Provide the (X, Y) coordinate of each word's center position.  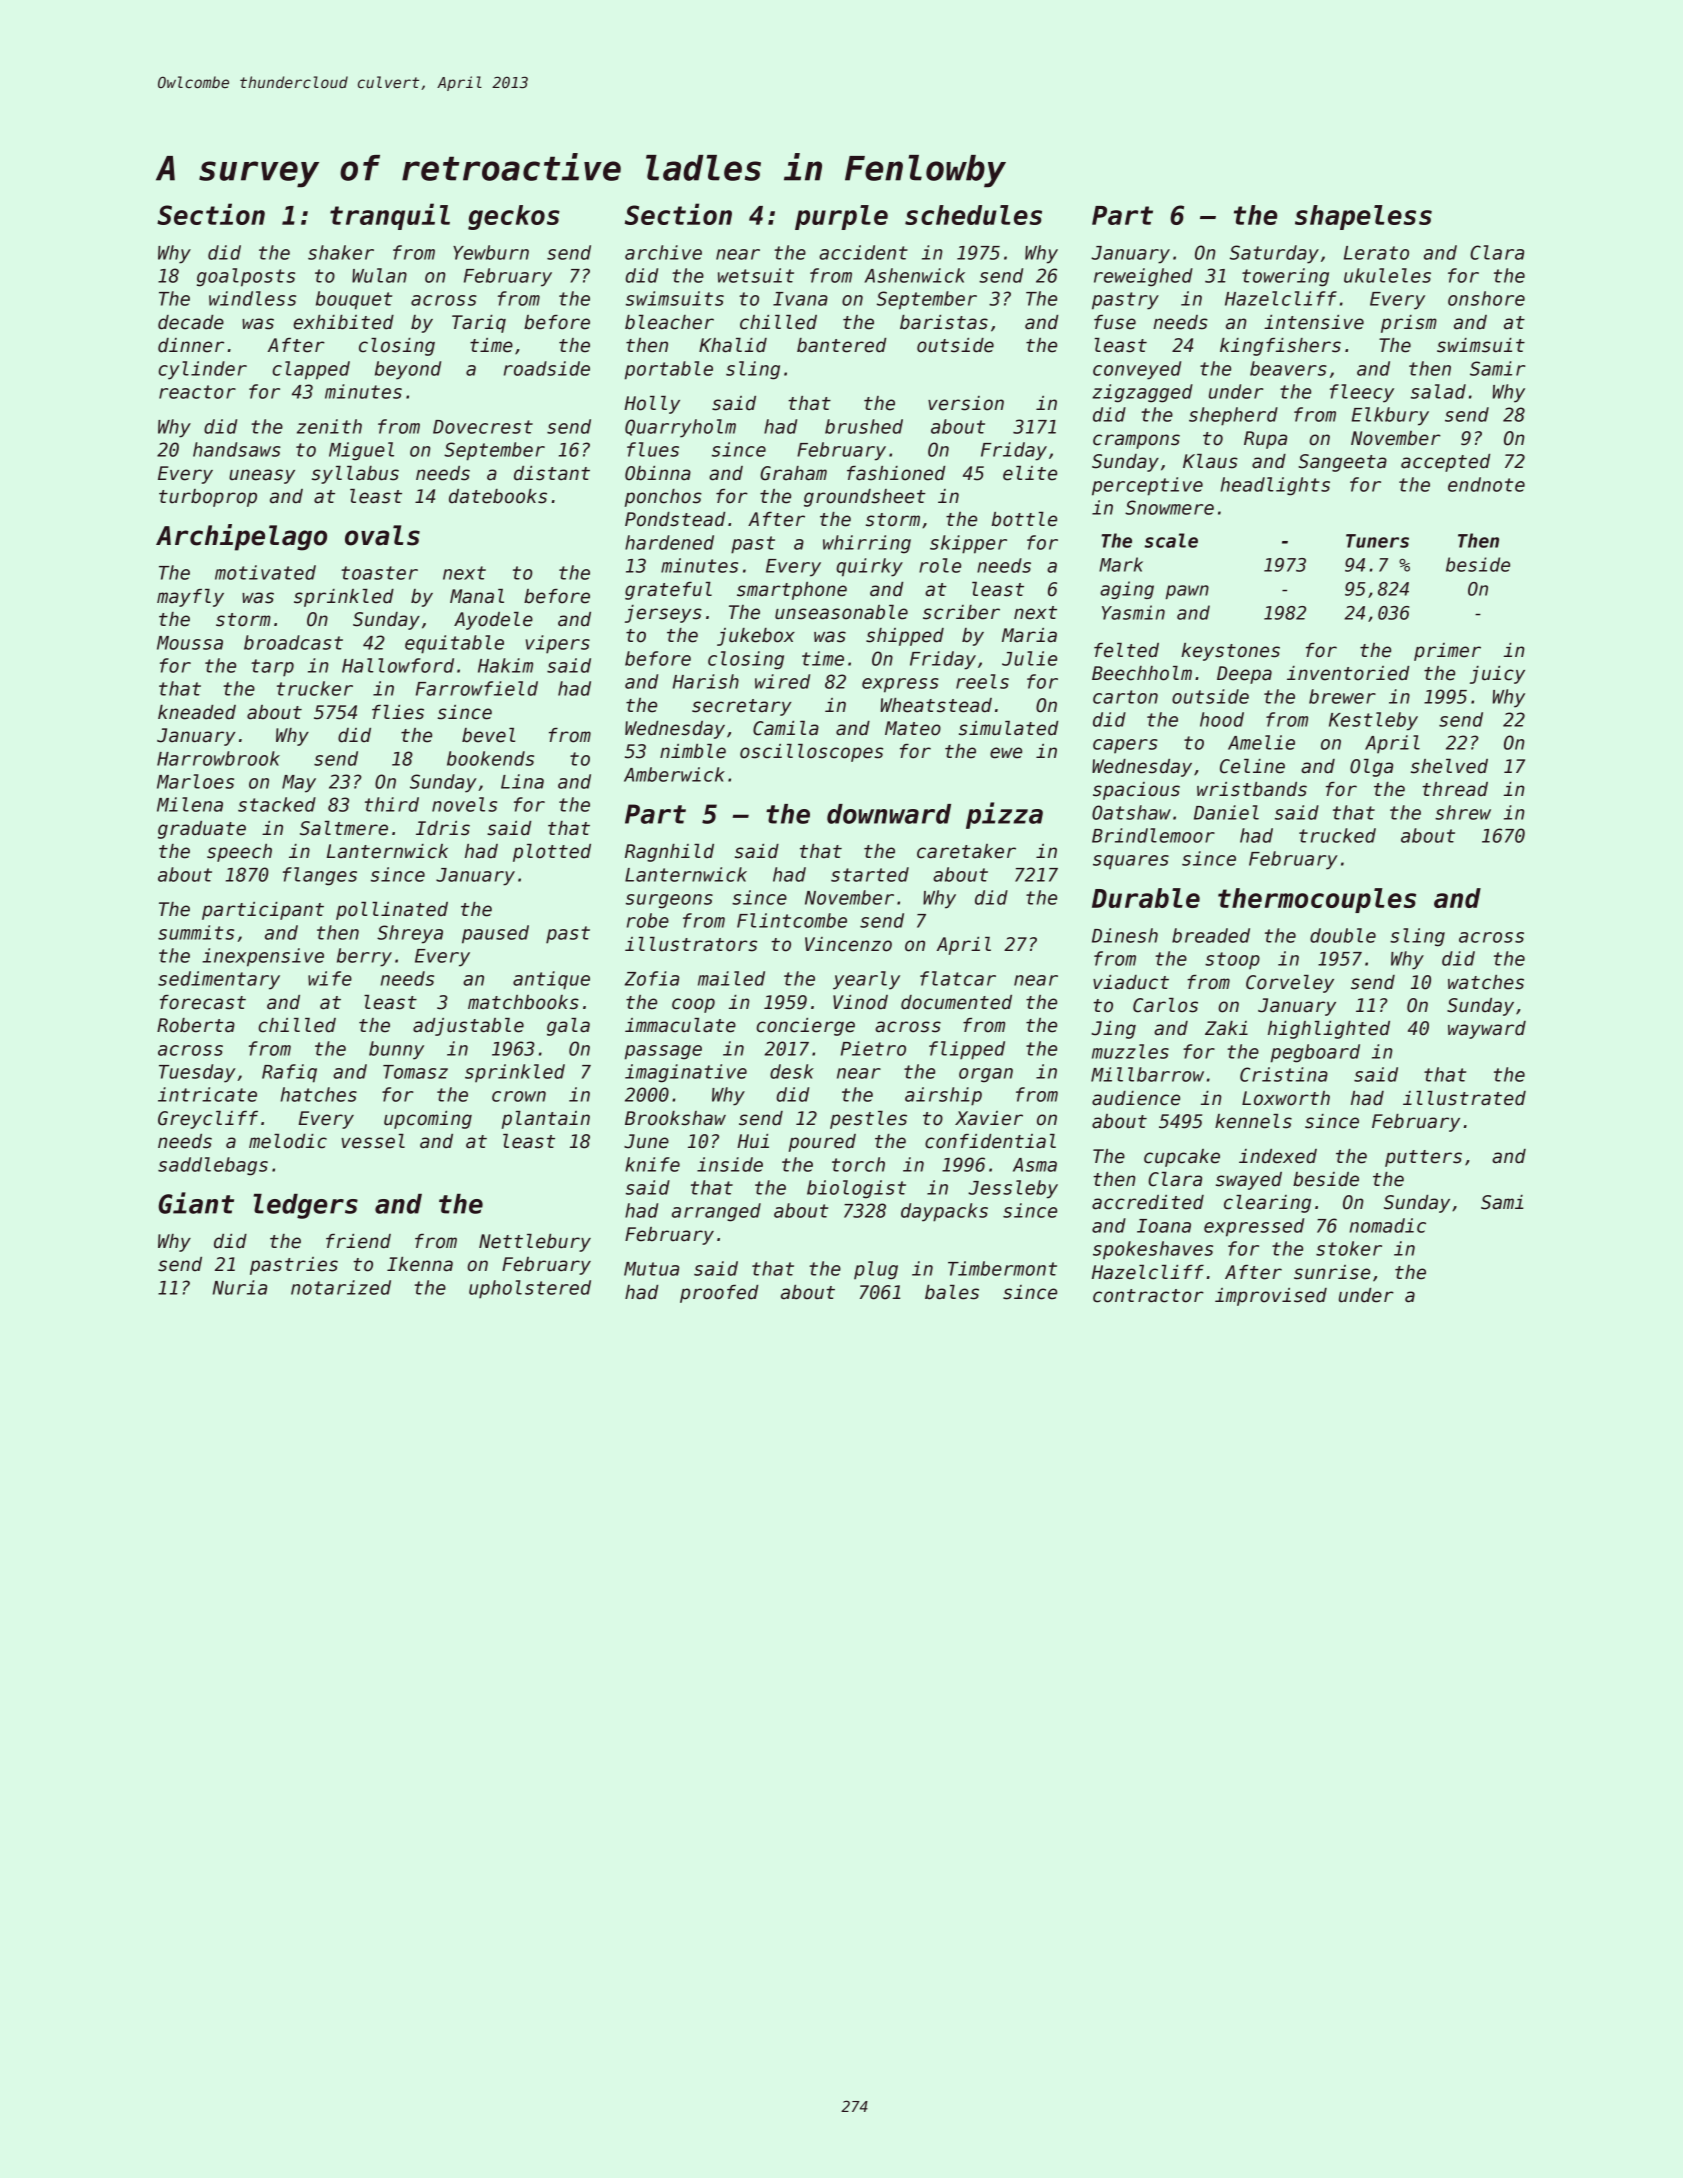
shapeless (1363, 217)
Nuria (240, 1287)
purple (841, 217)
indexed (1278, 1156)
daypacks (944, 1212)
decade (191, 322)
